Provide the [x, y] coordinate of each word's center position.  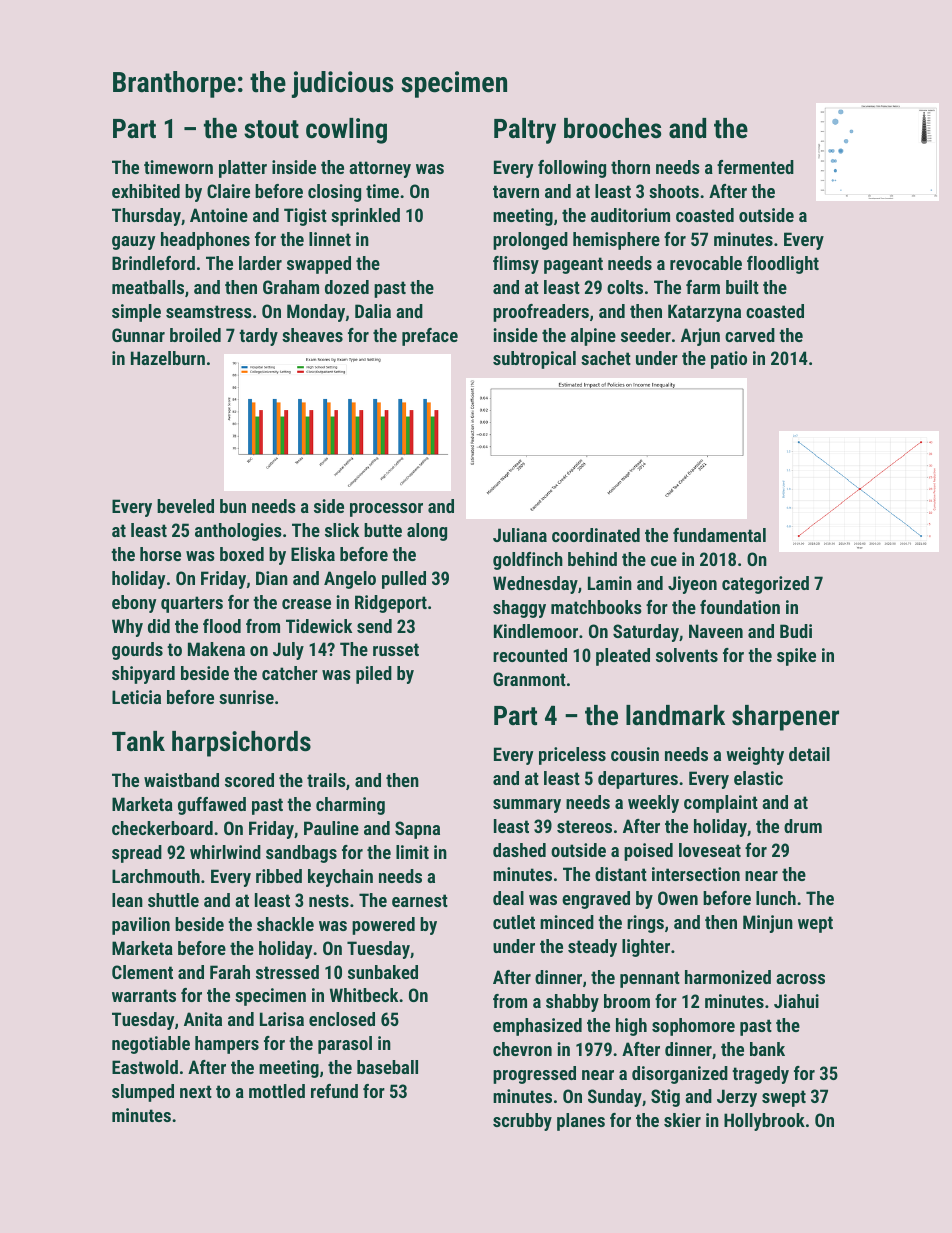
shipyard [143, 675]
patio [729, 360]
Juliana [520, 535]
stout [271, 129]
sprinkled [365, 217]
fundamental [719, 535]
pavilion [141, 926]
